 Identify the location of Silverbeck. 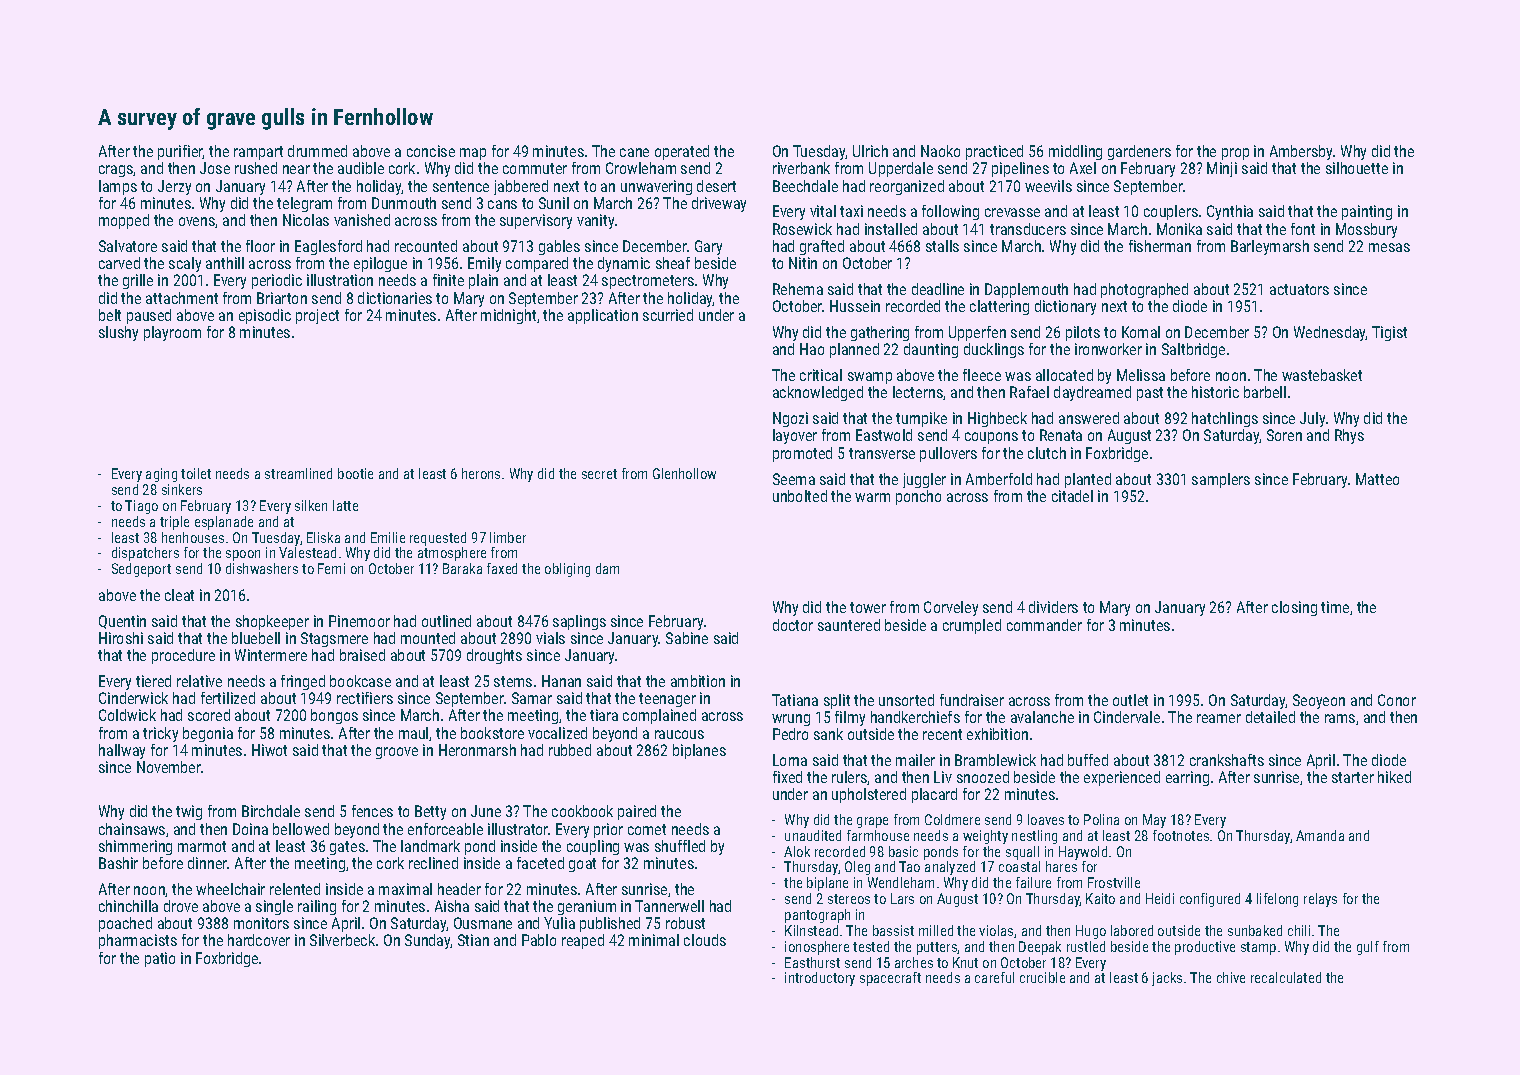
(342, 940).
